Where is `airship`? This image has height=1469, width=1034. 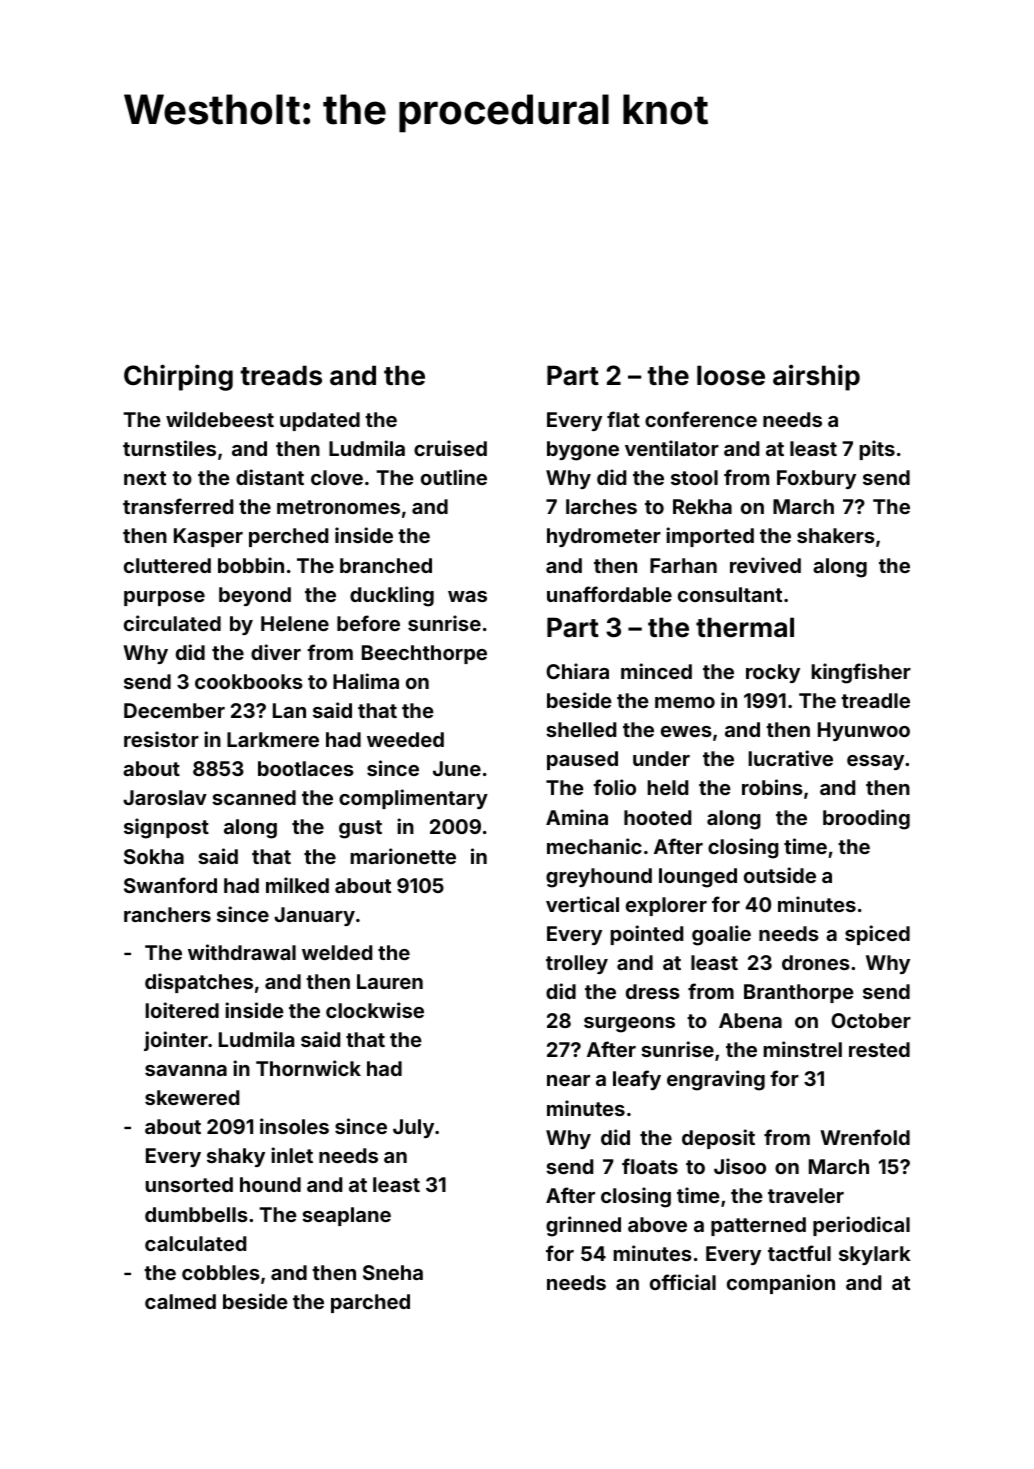
airship is located at coordinates (816, 377).
